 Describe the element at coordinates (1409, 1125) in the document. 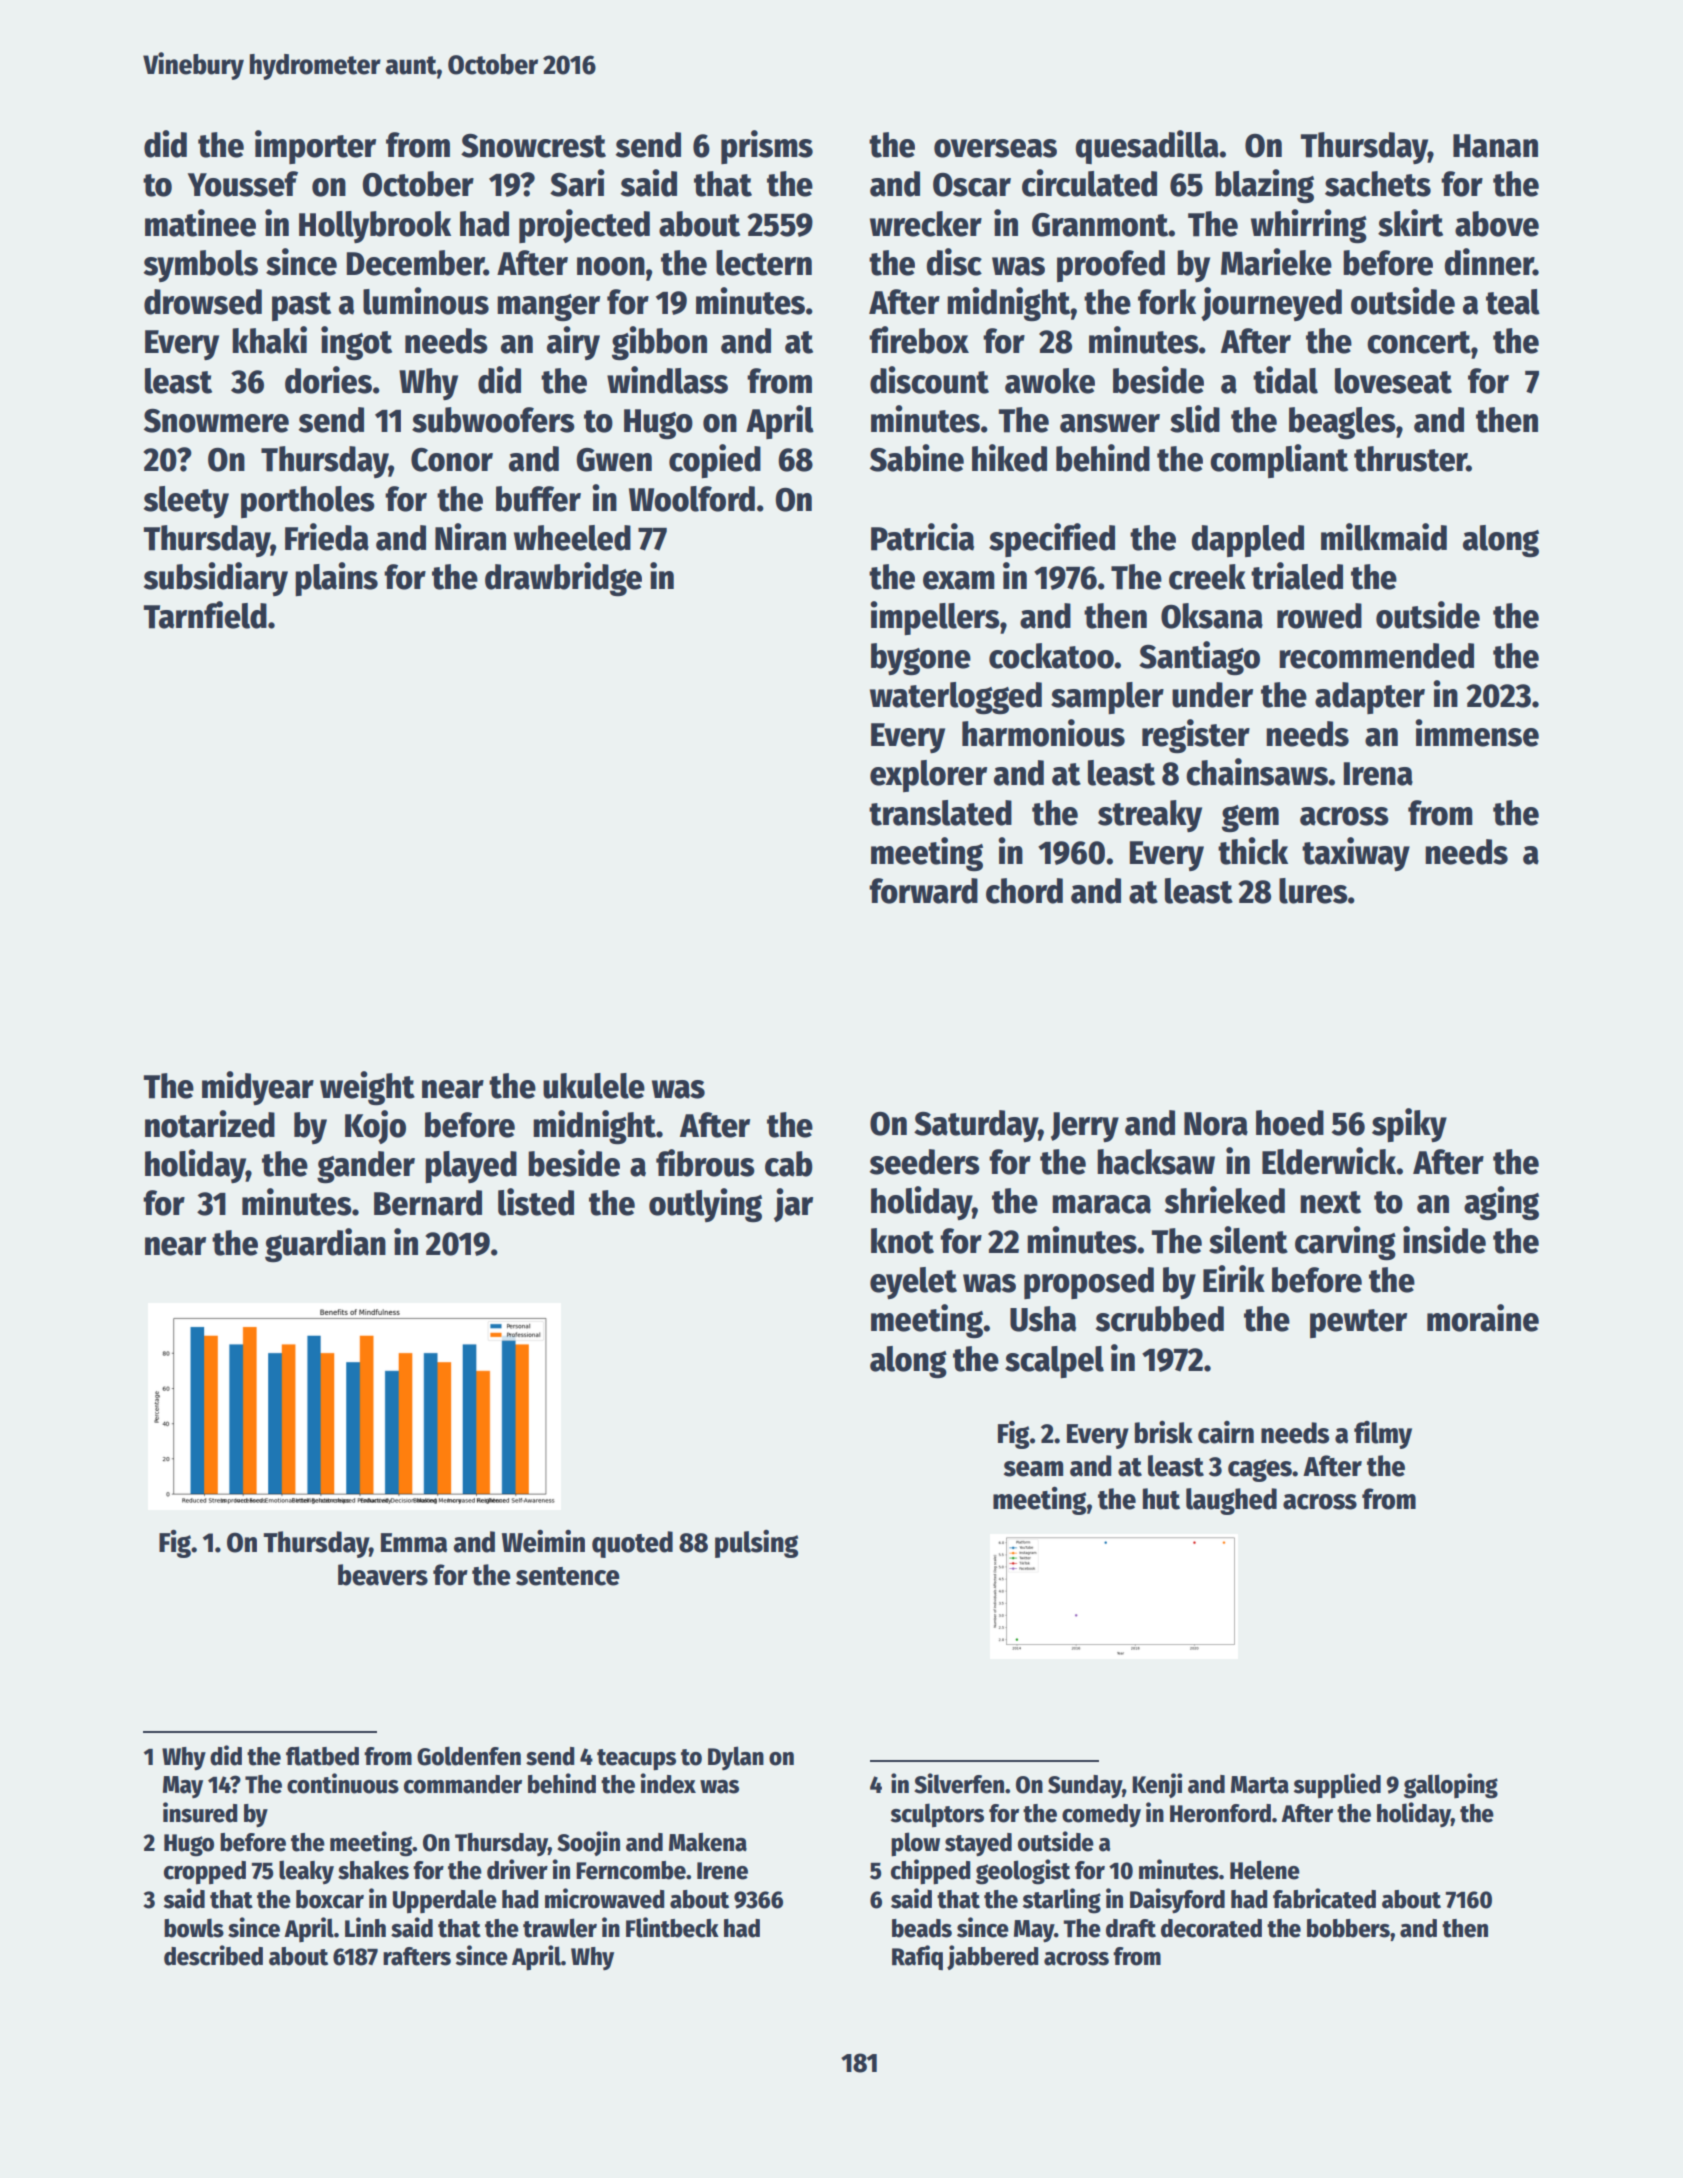

I see `spiky` at that location.
